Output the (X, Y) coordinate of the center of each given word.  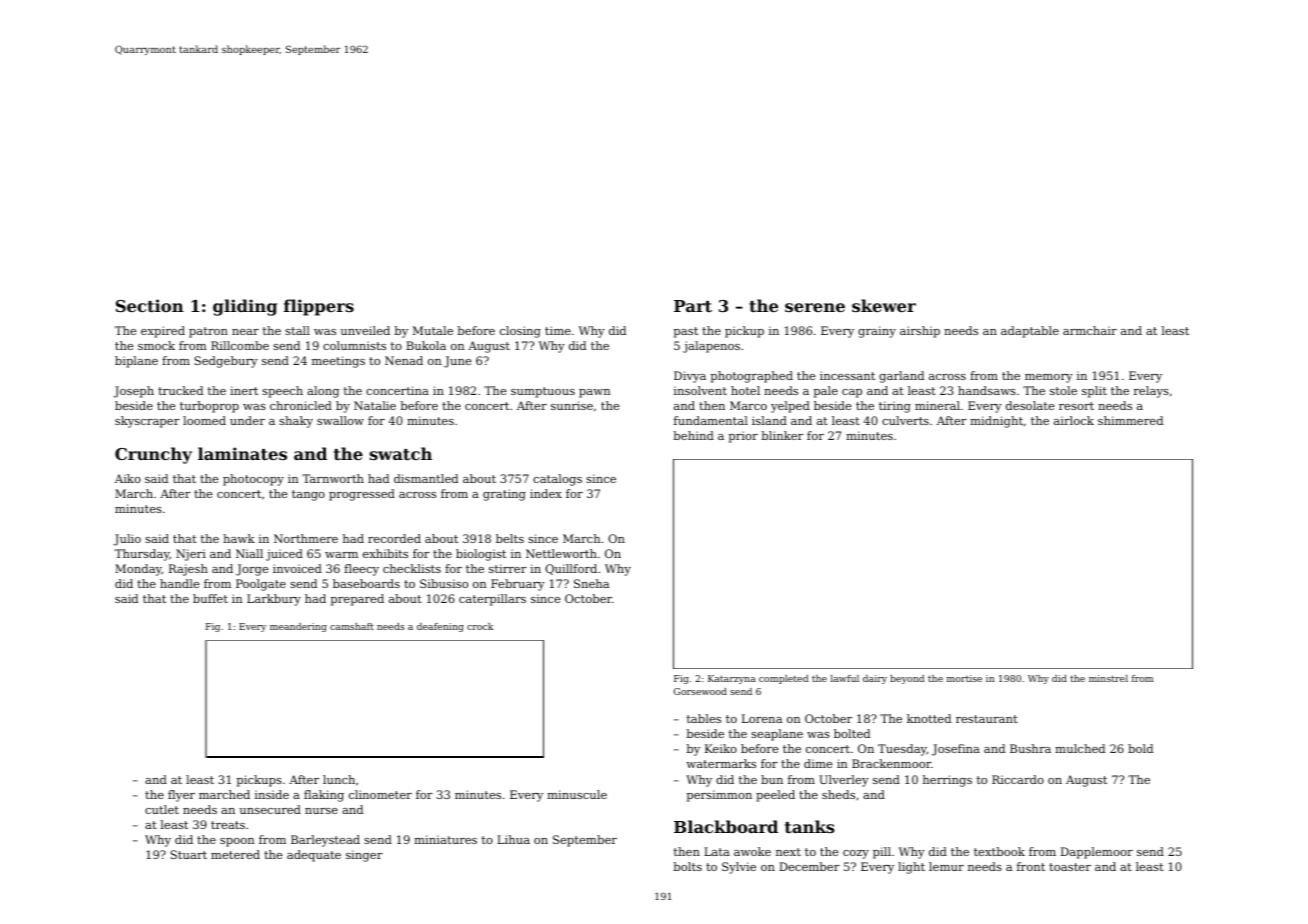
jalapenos (711, 347)
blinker (782, 435)
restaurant (987, 719)
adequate (314, 856)
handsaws (987, 390)
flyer (181, 796)
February (518, 585)
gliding (245, 307)
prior (743, 437)
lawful (845, 678)
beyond (907, 679)
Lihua (513, 839)
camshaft (352, 626)
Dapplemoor (1097, 853)
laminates (242, 453)
